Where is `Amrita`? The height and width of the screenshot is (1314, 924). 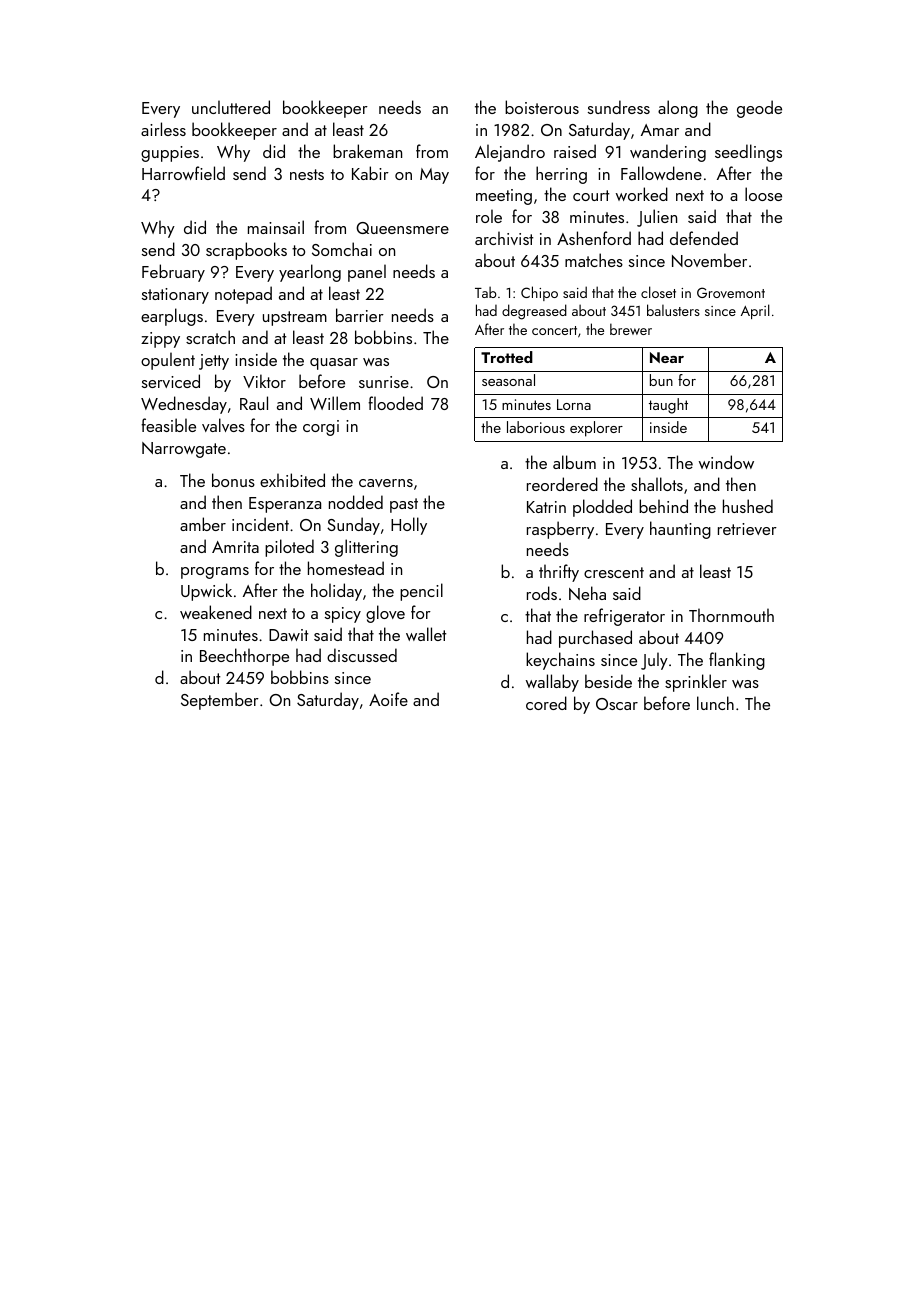
Amrita is located at coordinates (235, 547).
